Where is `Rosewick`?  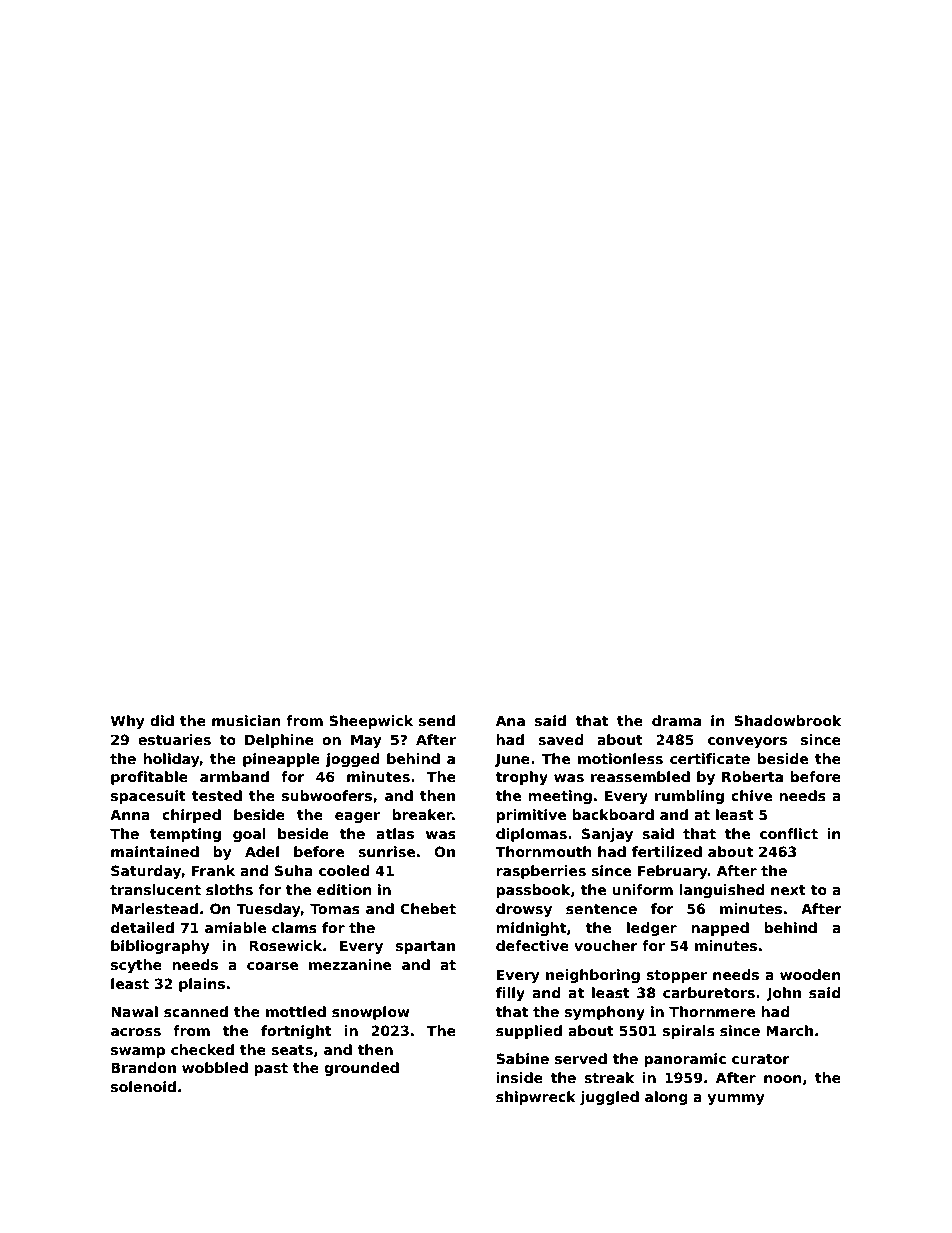 Rosewick is located at coordinates (285, 945).
